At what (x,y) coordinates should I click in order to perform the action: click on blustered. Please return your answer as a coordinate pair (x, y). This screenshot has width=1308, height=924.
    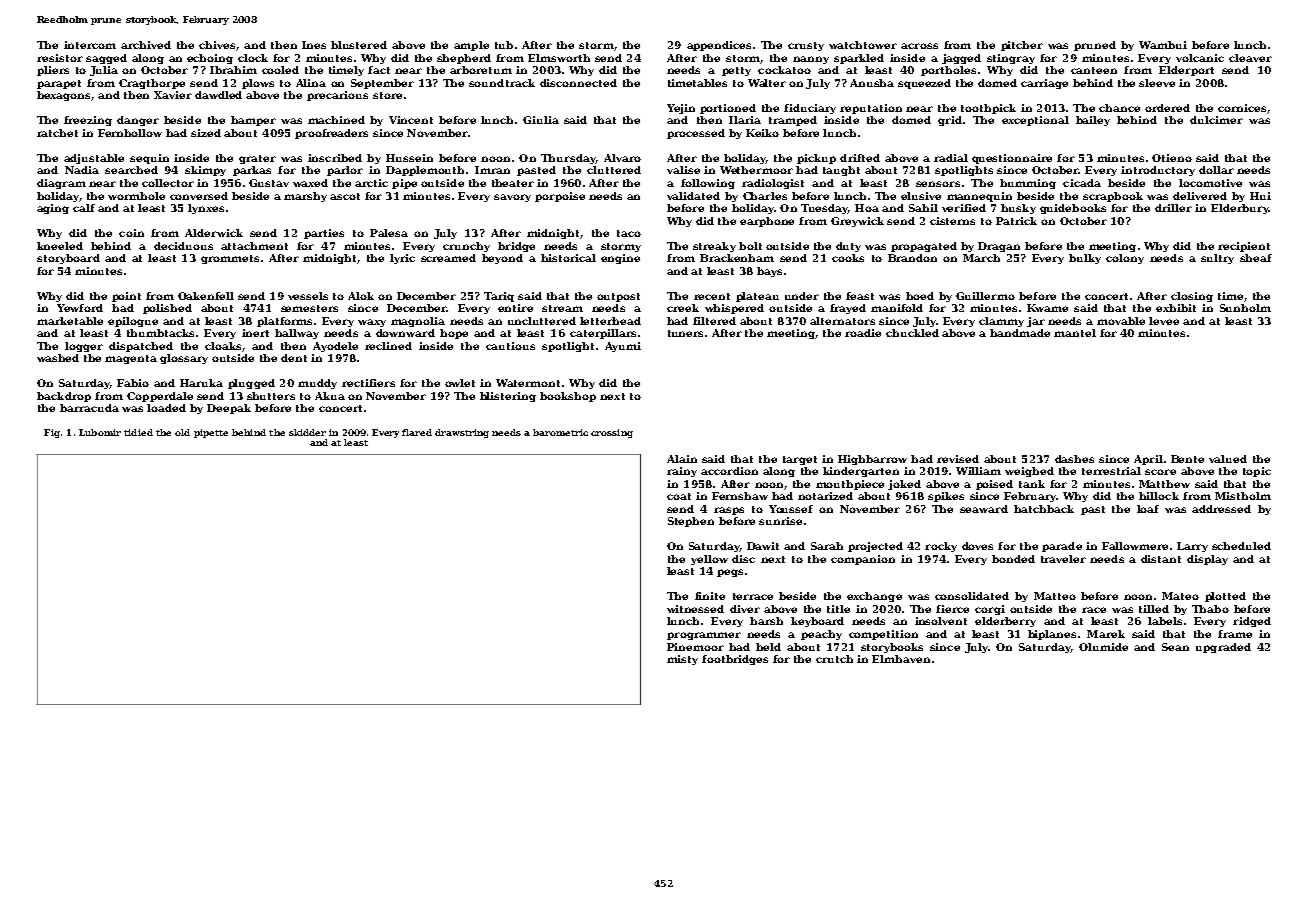
    Looking at the image, I should click on (359, 45).
